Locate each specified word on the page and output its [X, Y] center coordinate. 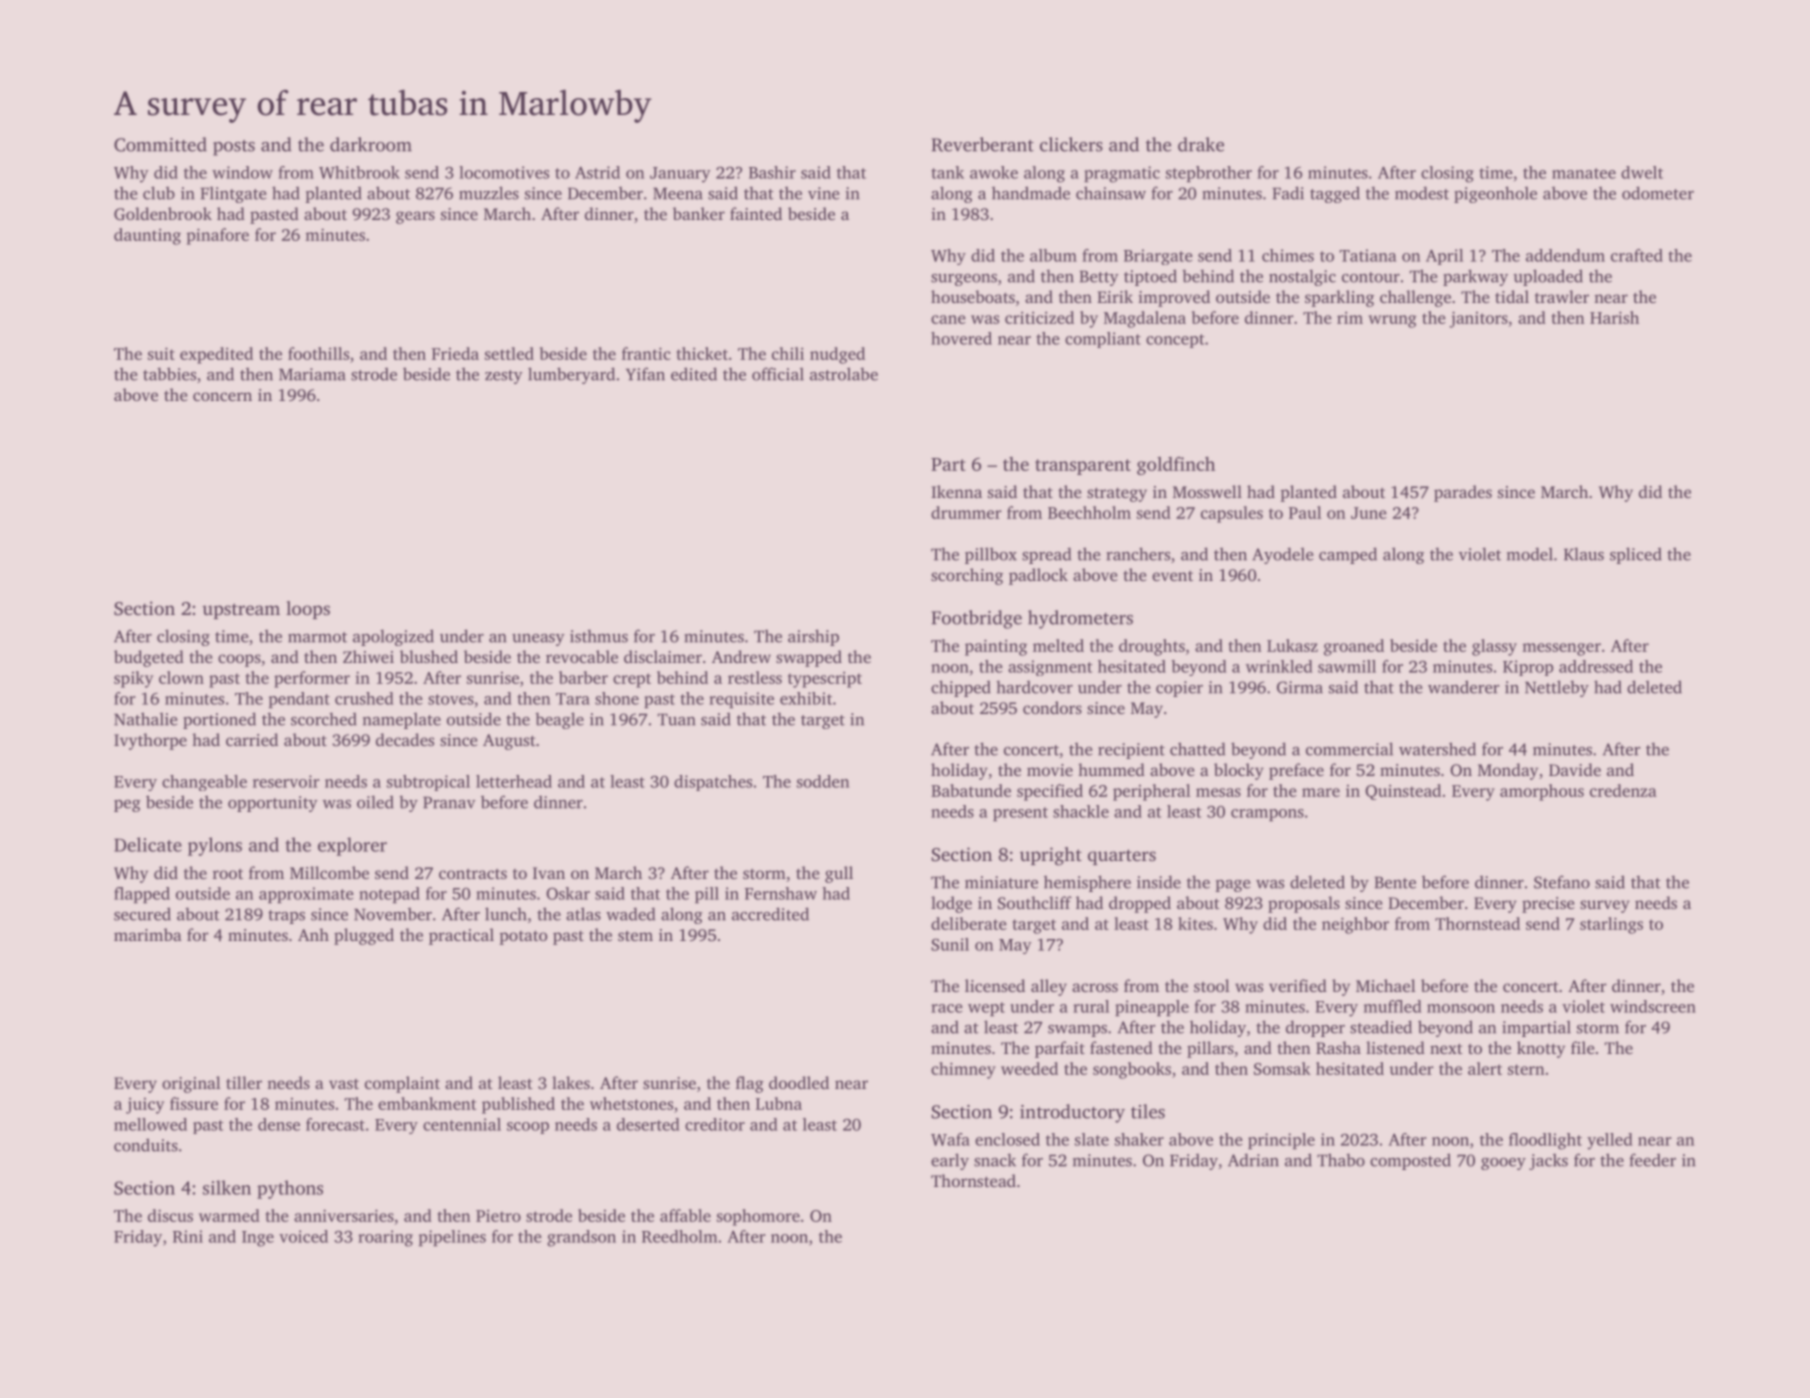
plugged [364, 936]
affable [685, 1215]
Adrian [1253, 1160]
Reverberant [983, 144]
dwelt [1642, 172]
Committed [160, 144]
